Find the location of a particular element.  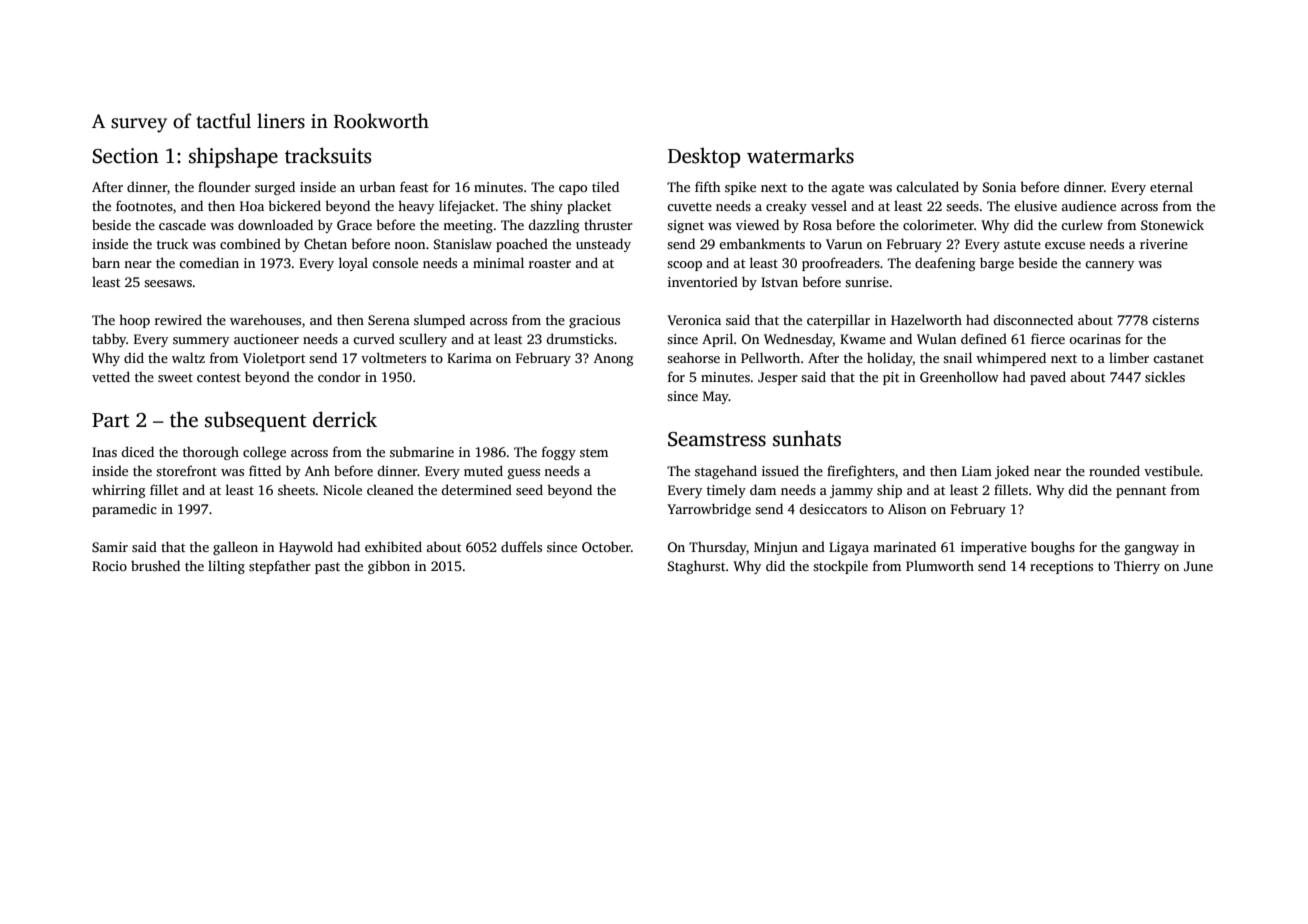

Violetport is located at coordinates (274, 359).
